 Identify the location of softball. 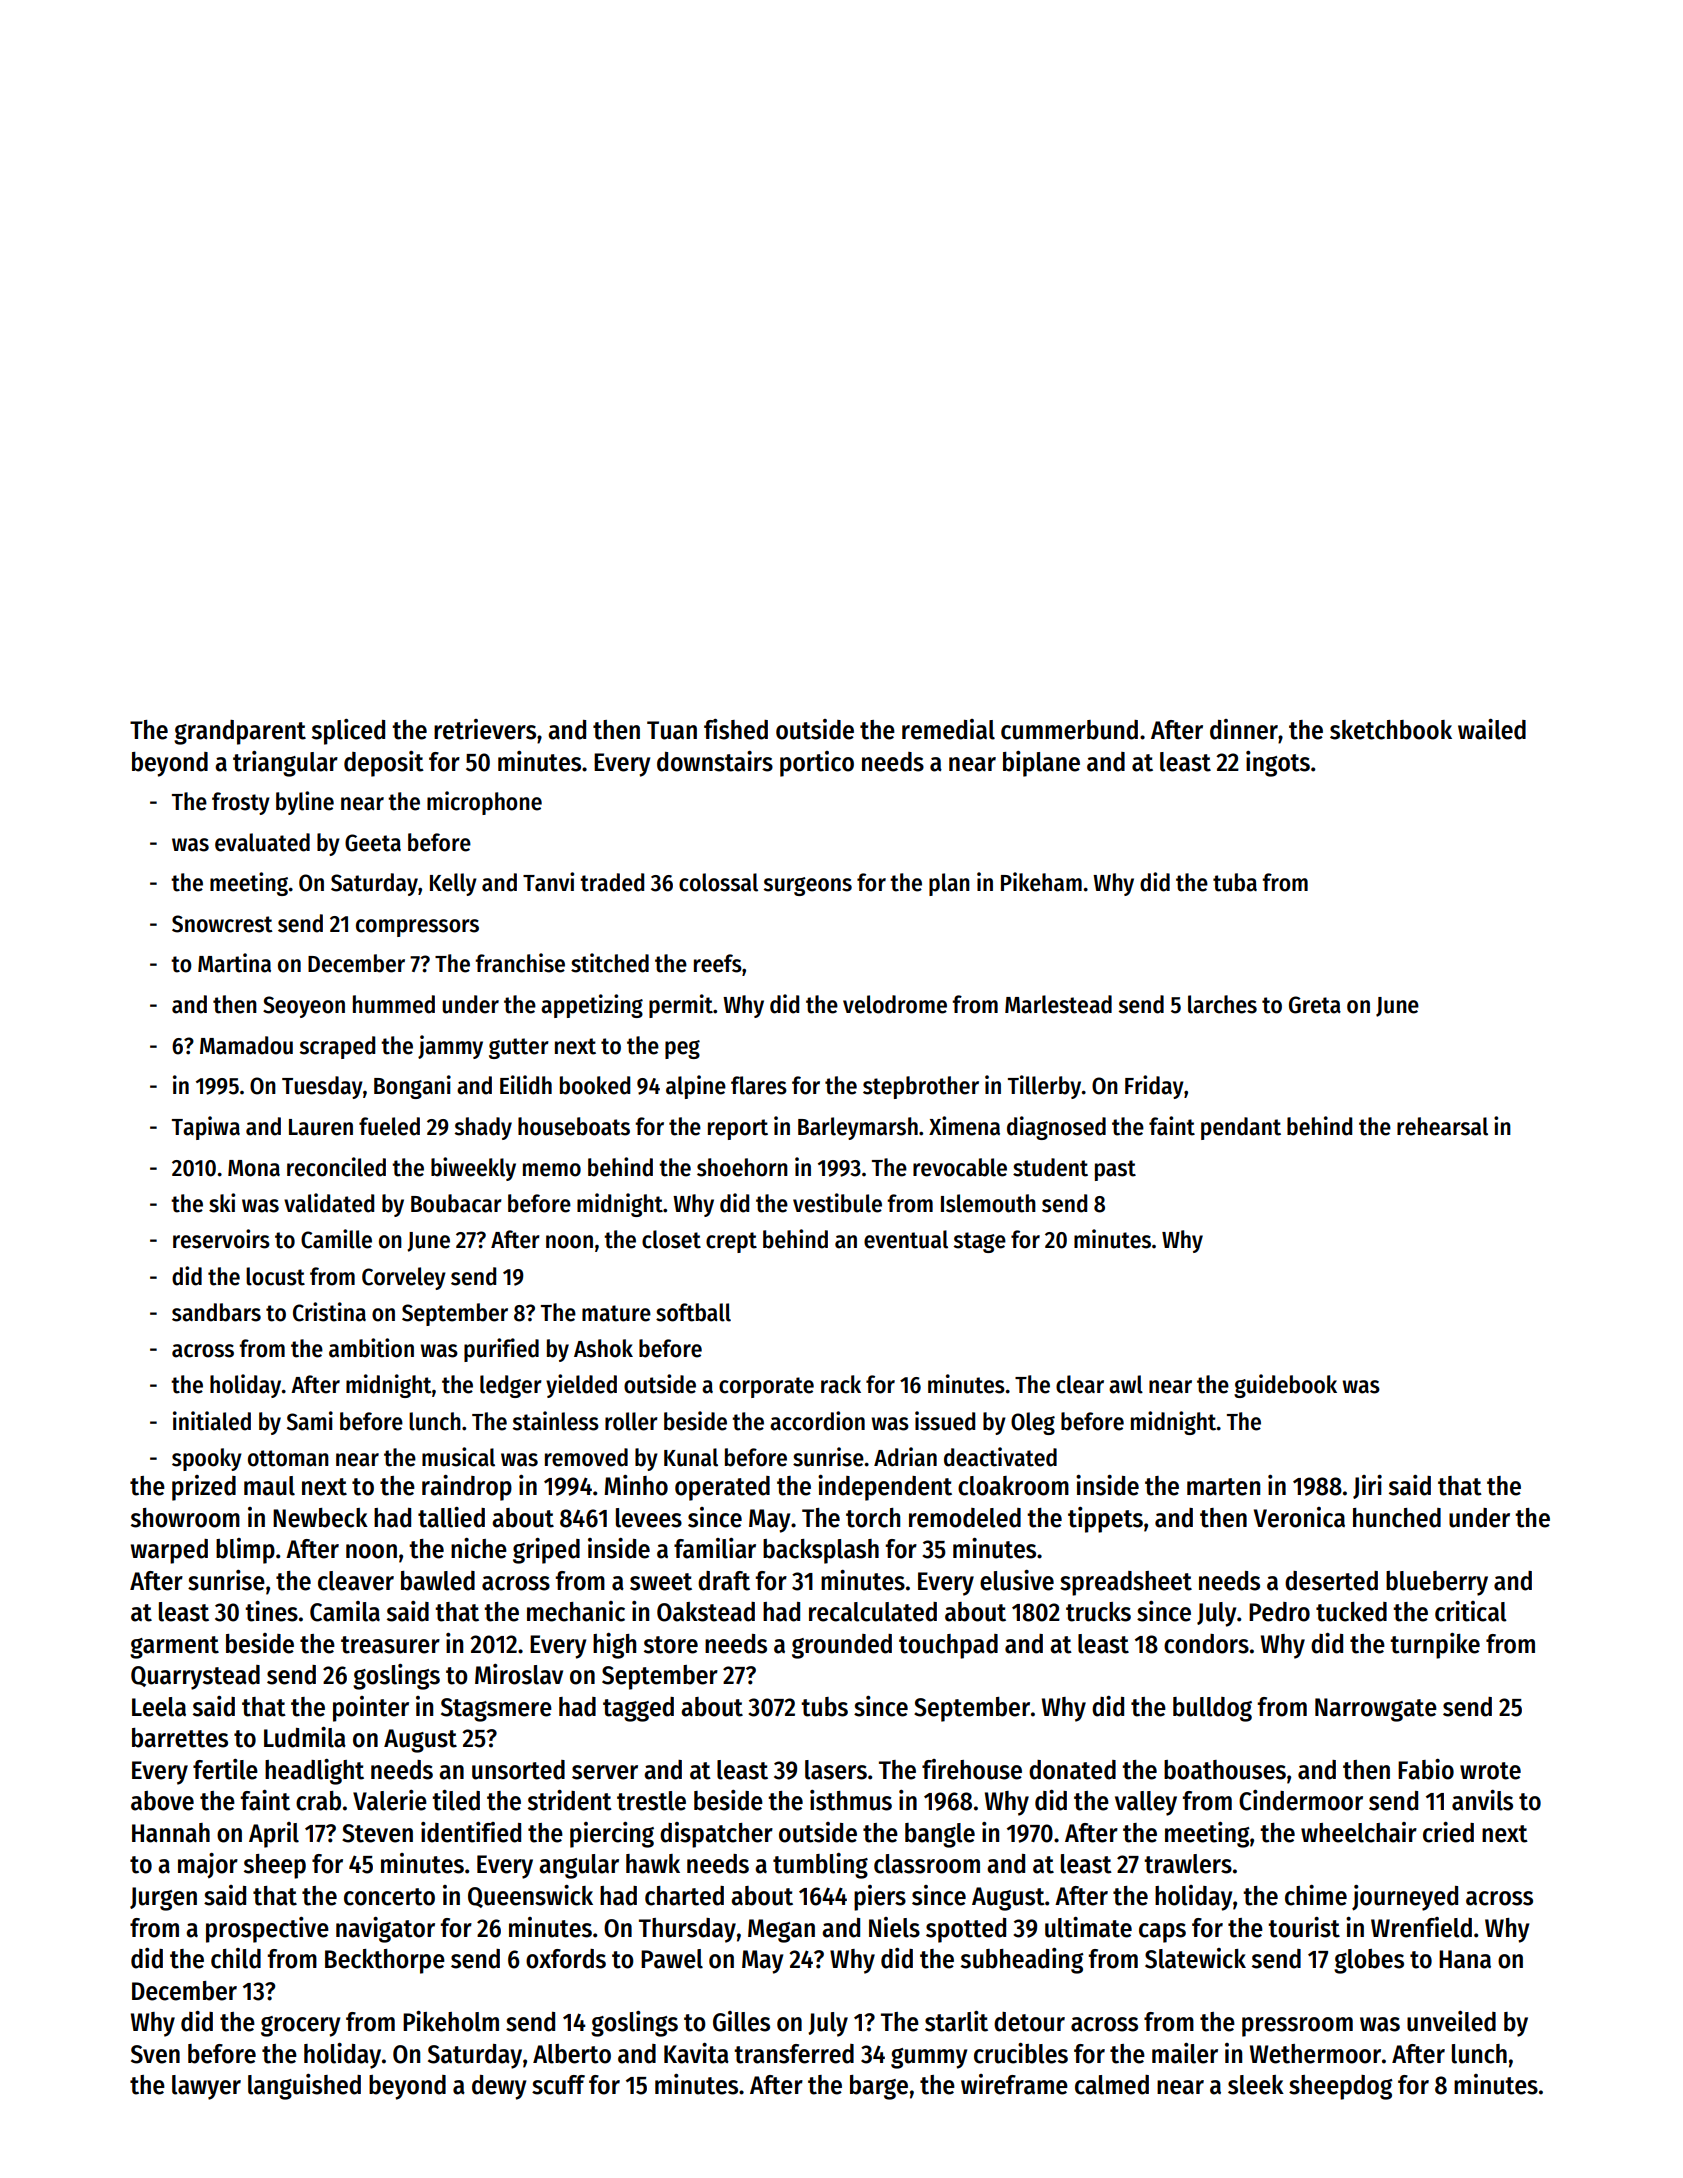
(693, 1312).
